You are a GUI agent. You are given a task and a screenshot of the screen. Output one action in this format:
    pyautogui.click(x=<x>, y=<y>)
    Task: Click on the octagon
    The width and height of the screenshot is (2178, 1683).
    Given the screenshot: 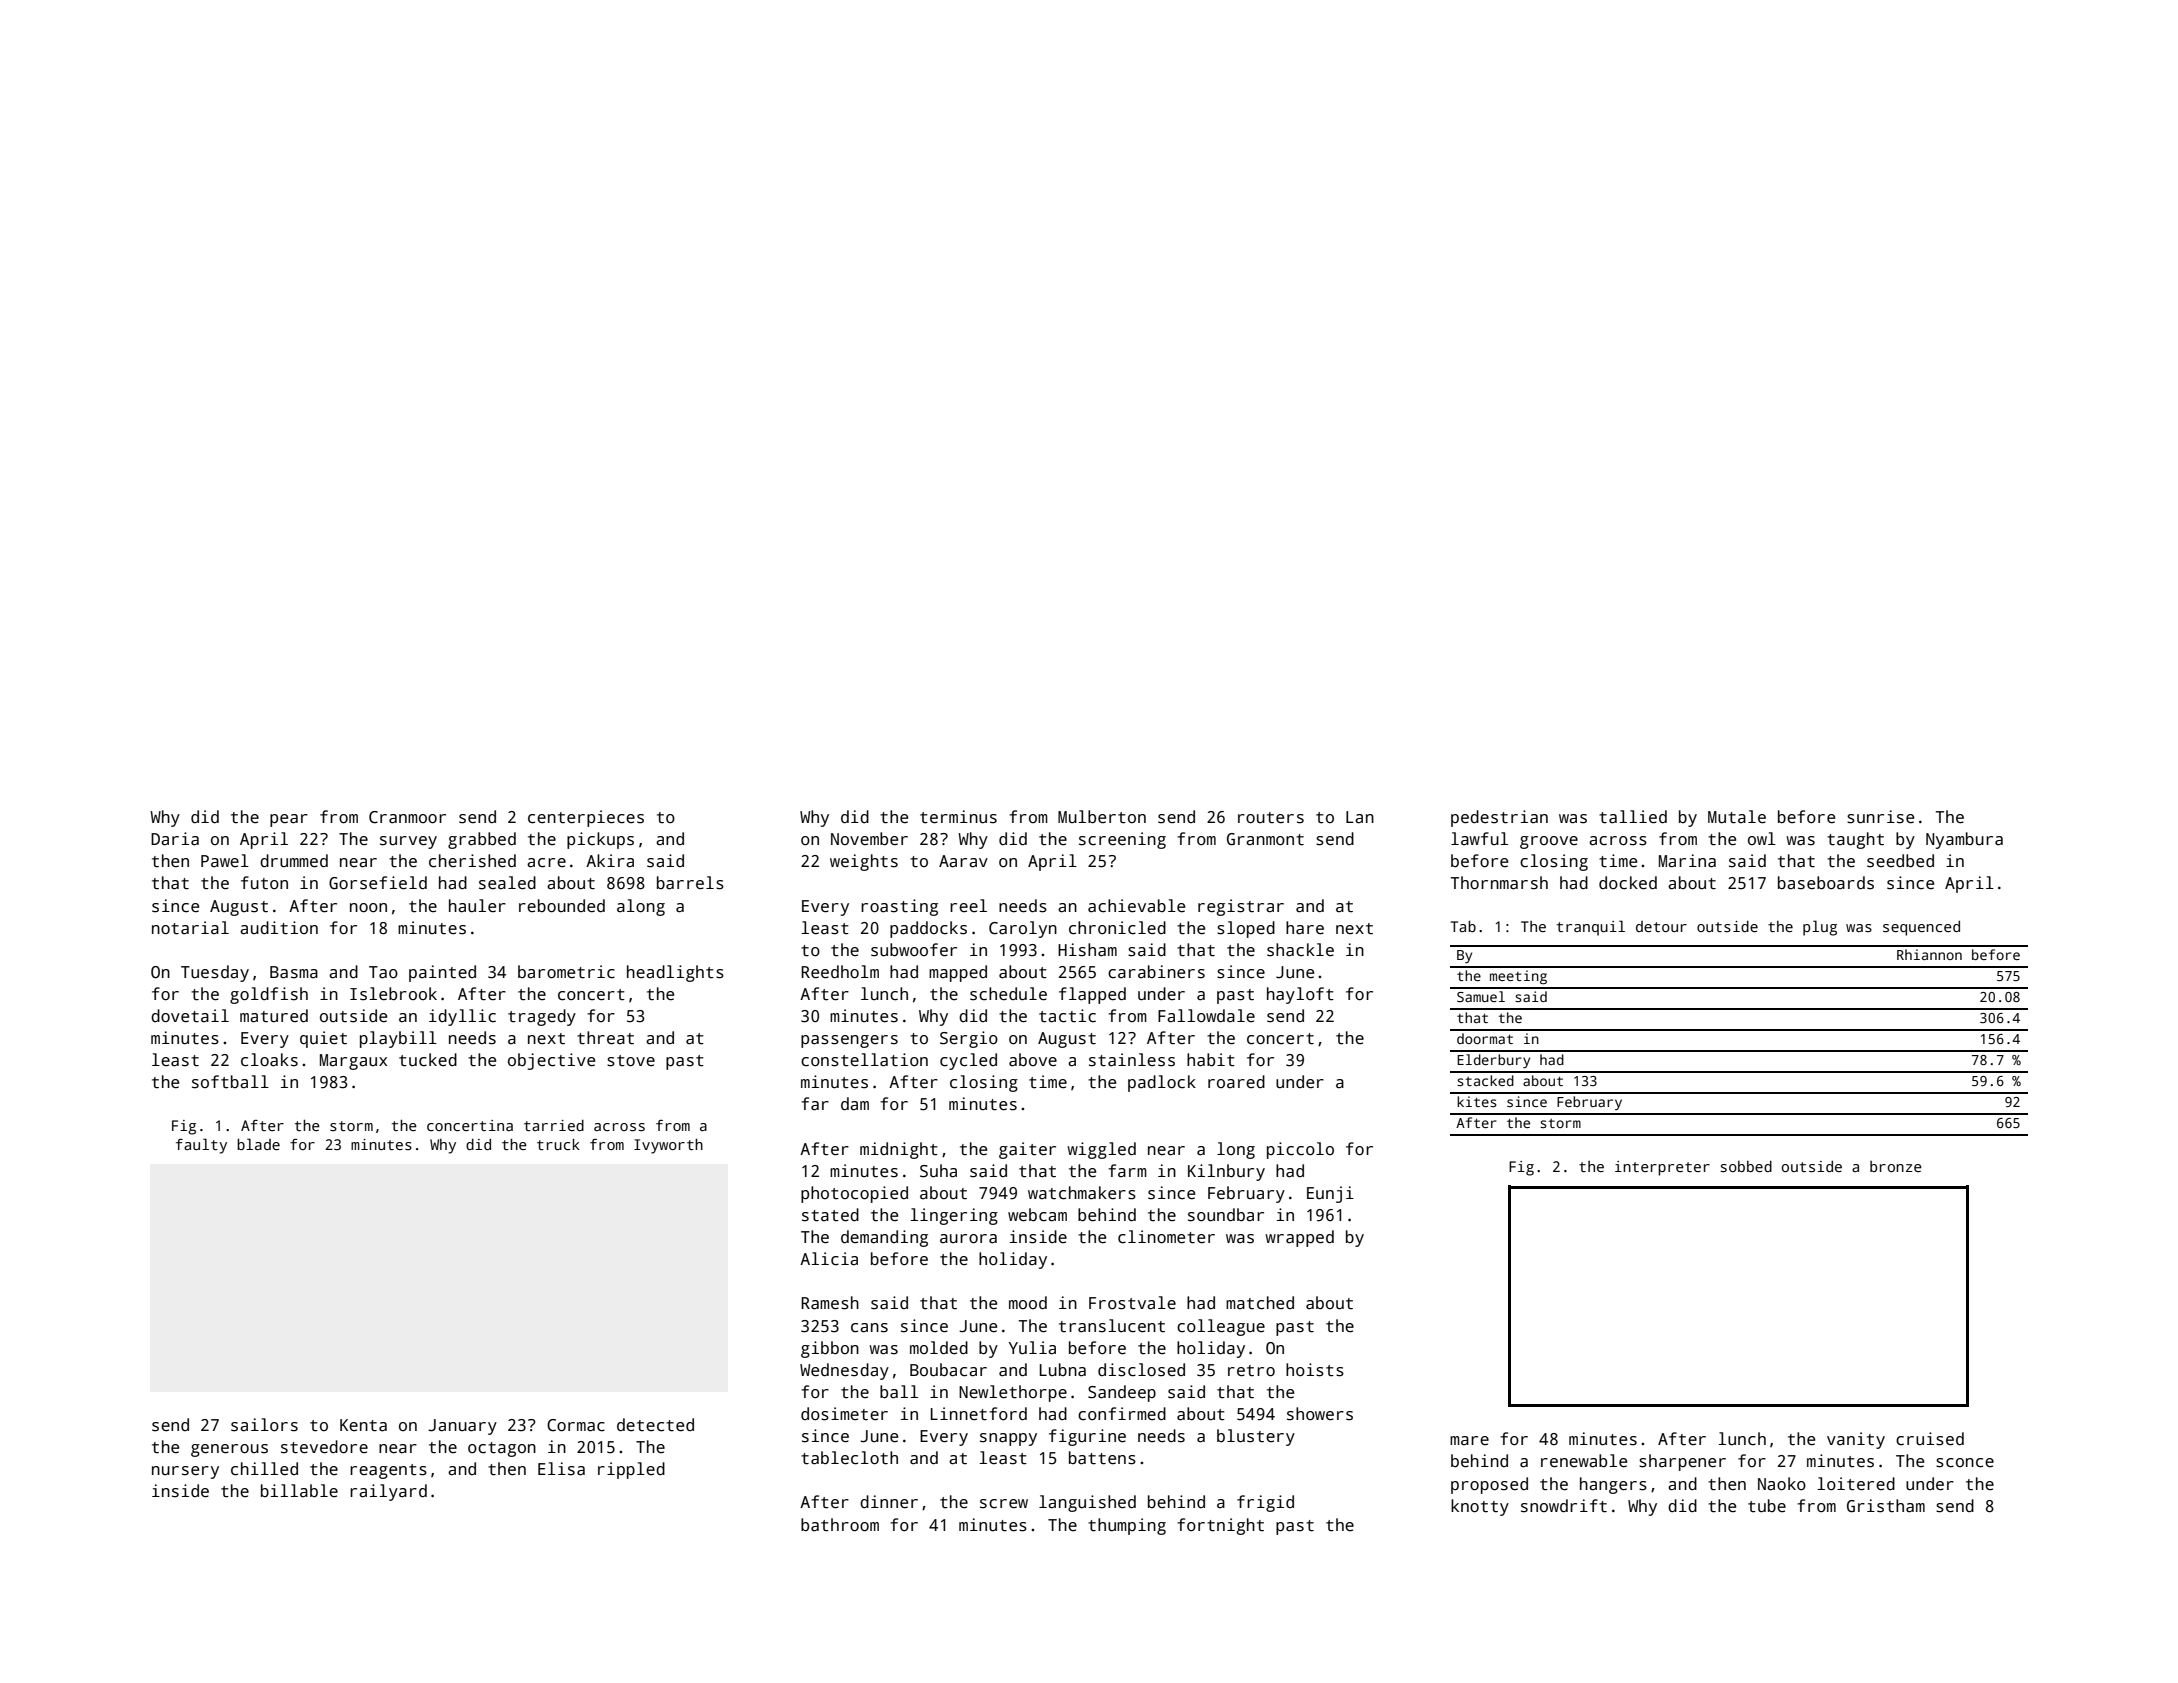 What is the action you would take?
    pyautogui.click(x=502, y=1449)
